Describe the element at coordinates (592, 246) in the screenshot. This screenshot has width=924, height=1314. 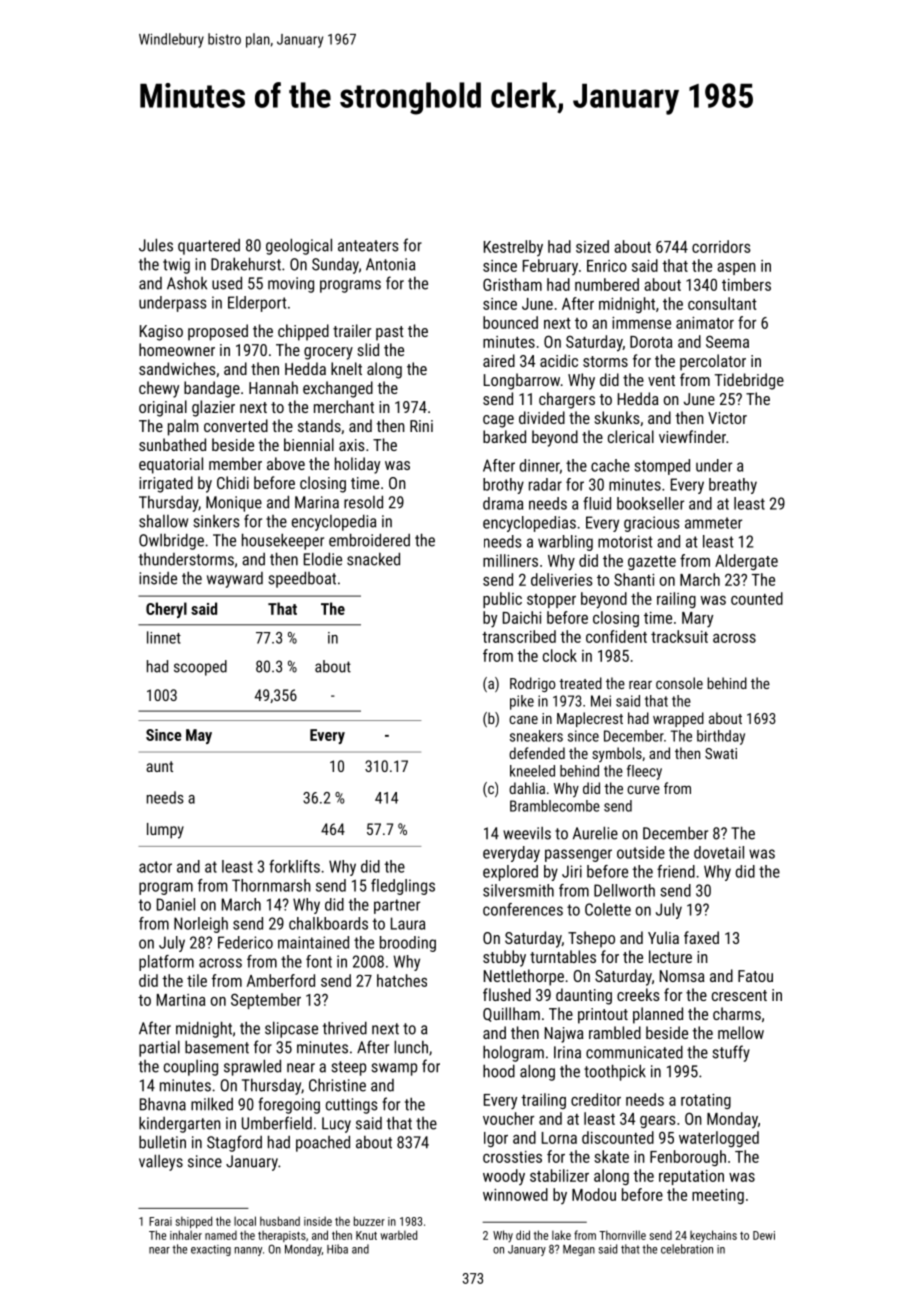
I see `sized` at that location.
